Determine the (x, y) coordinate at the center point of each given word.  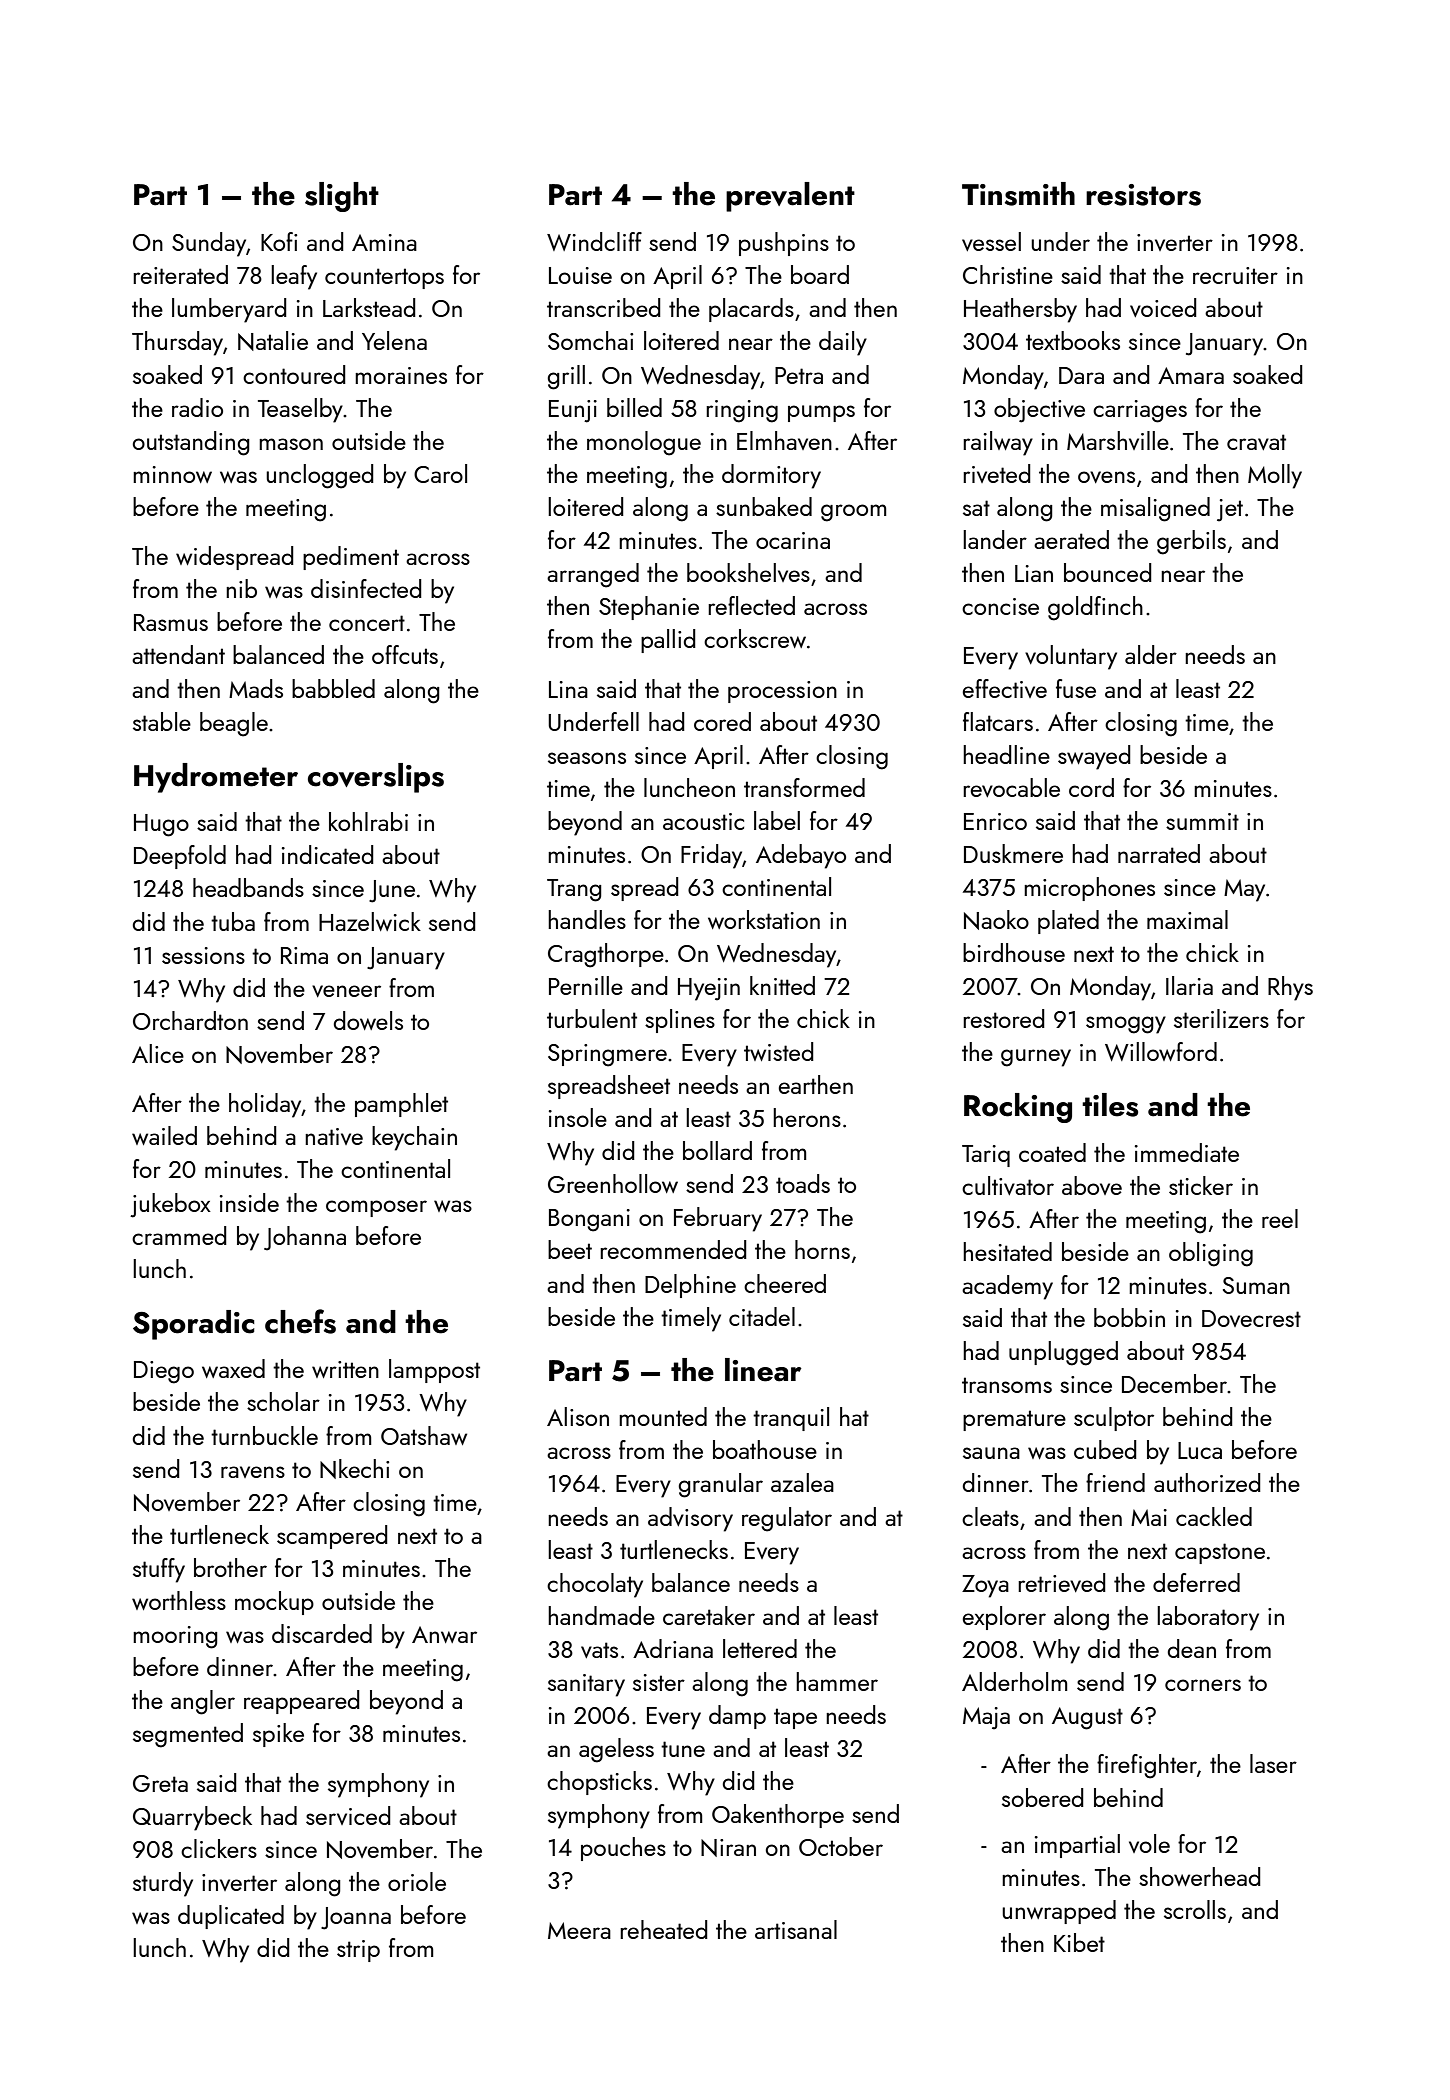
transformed (804, 787)
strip (358, 1951)
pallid (668, 641)
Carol (440, 473)
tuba (233, 921)
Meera (579, 1930)
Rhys (1290, 988)
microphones (1089, 889)
